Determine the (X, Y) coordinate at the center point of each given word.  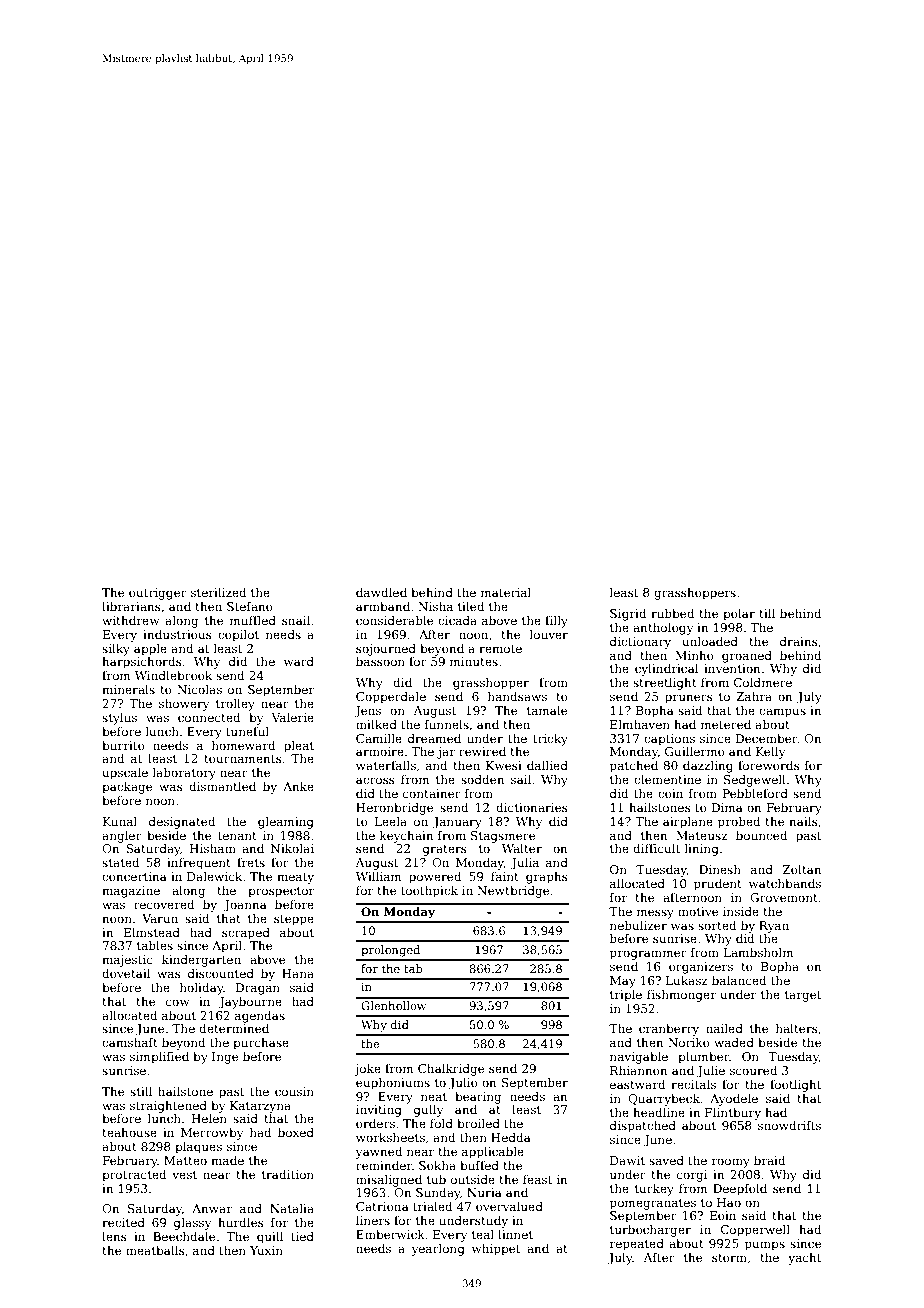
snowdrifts (789, 1125)
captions (669, 740)
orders (375, 1123)
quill (270, 1238)
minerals (128, 689)
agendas (260, 1017)
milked (376, 724)
